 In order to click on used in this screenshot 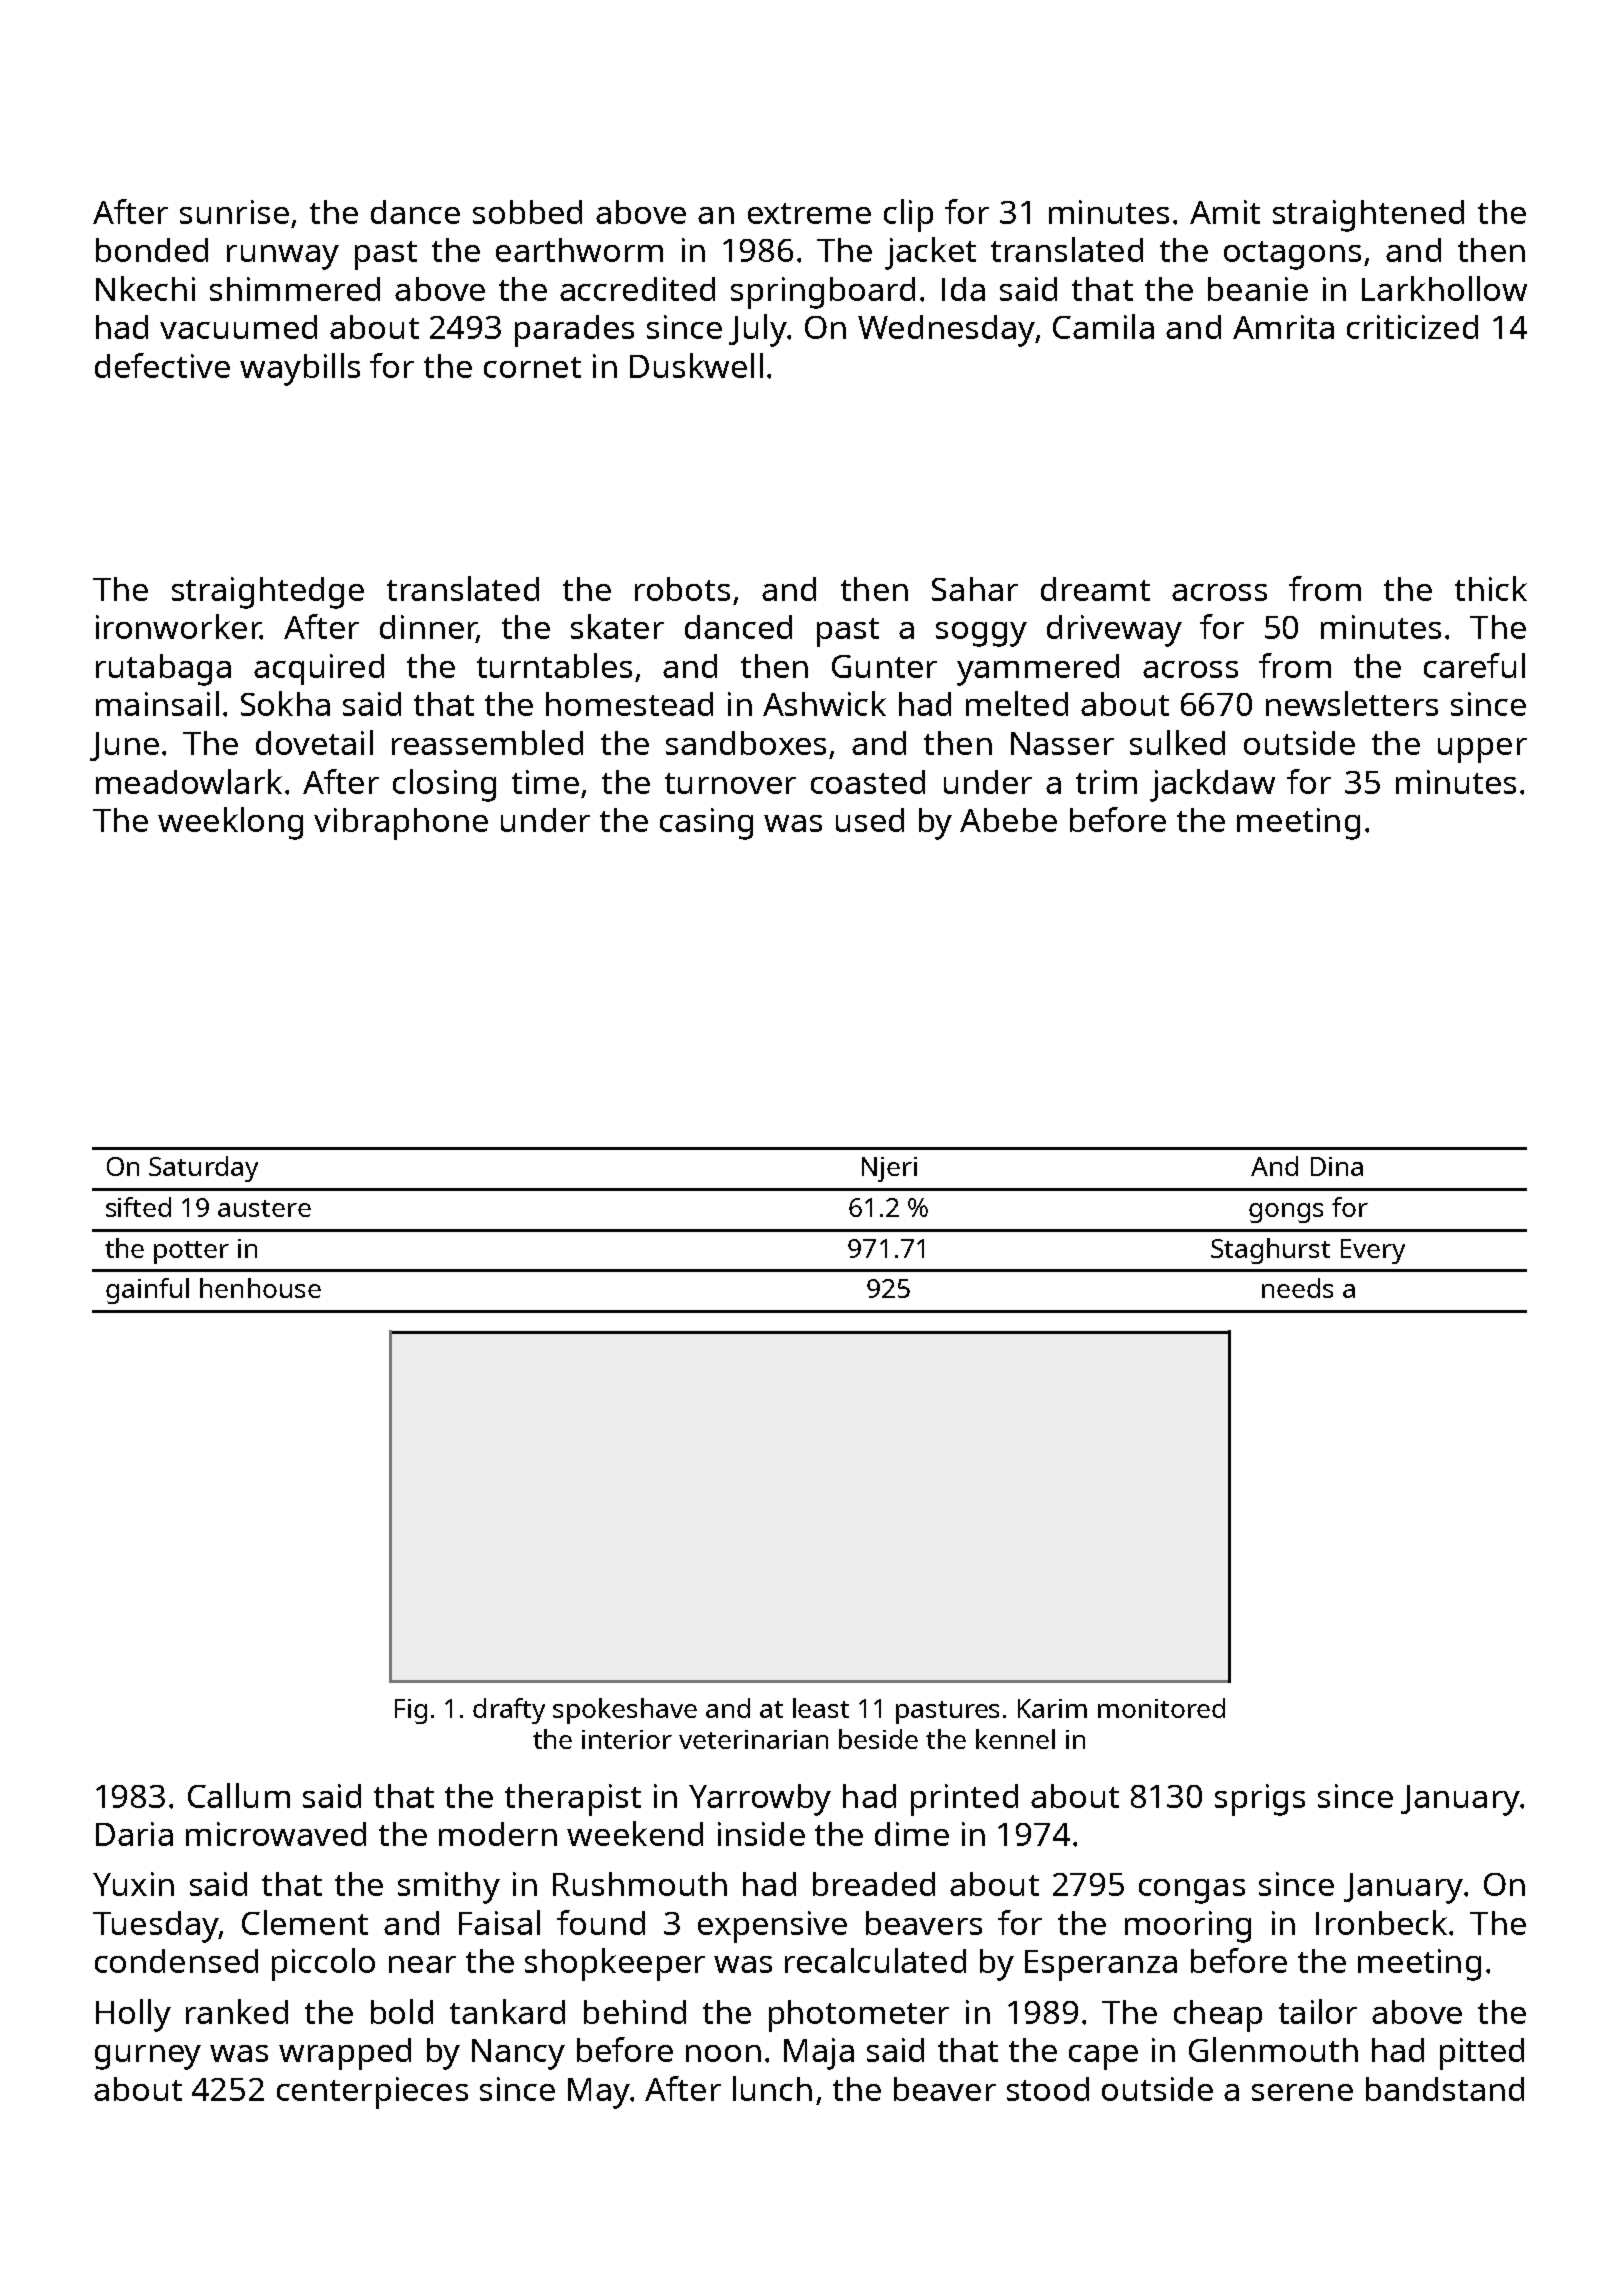, I will do `click(870, 820)`.
